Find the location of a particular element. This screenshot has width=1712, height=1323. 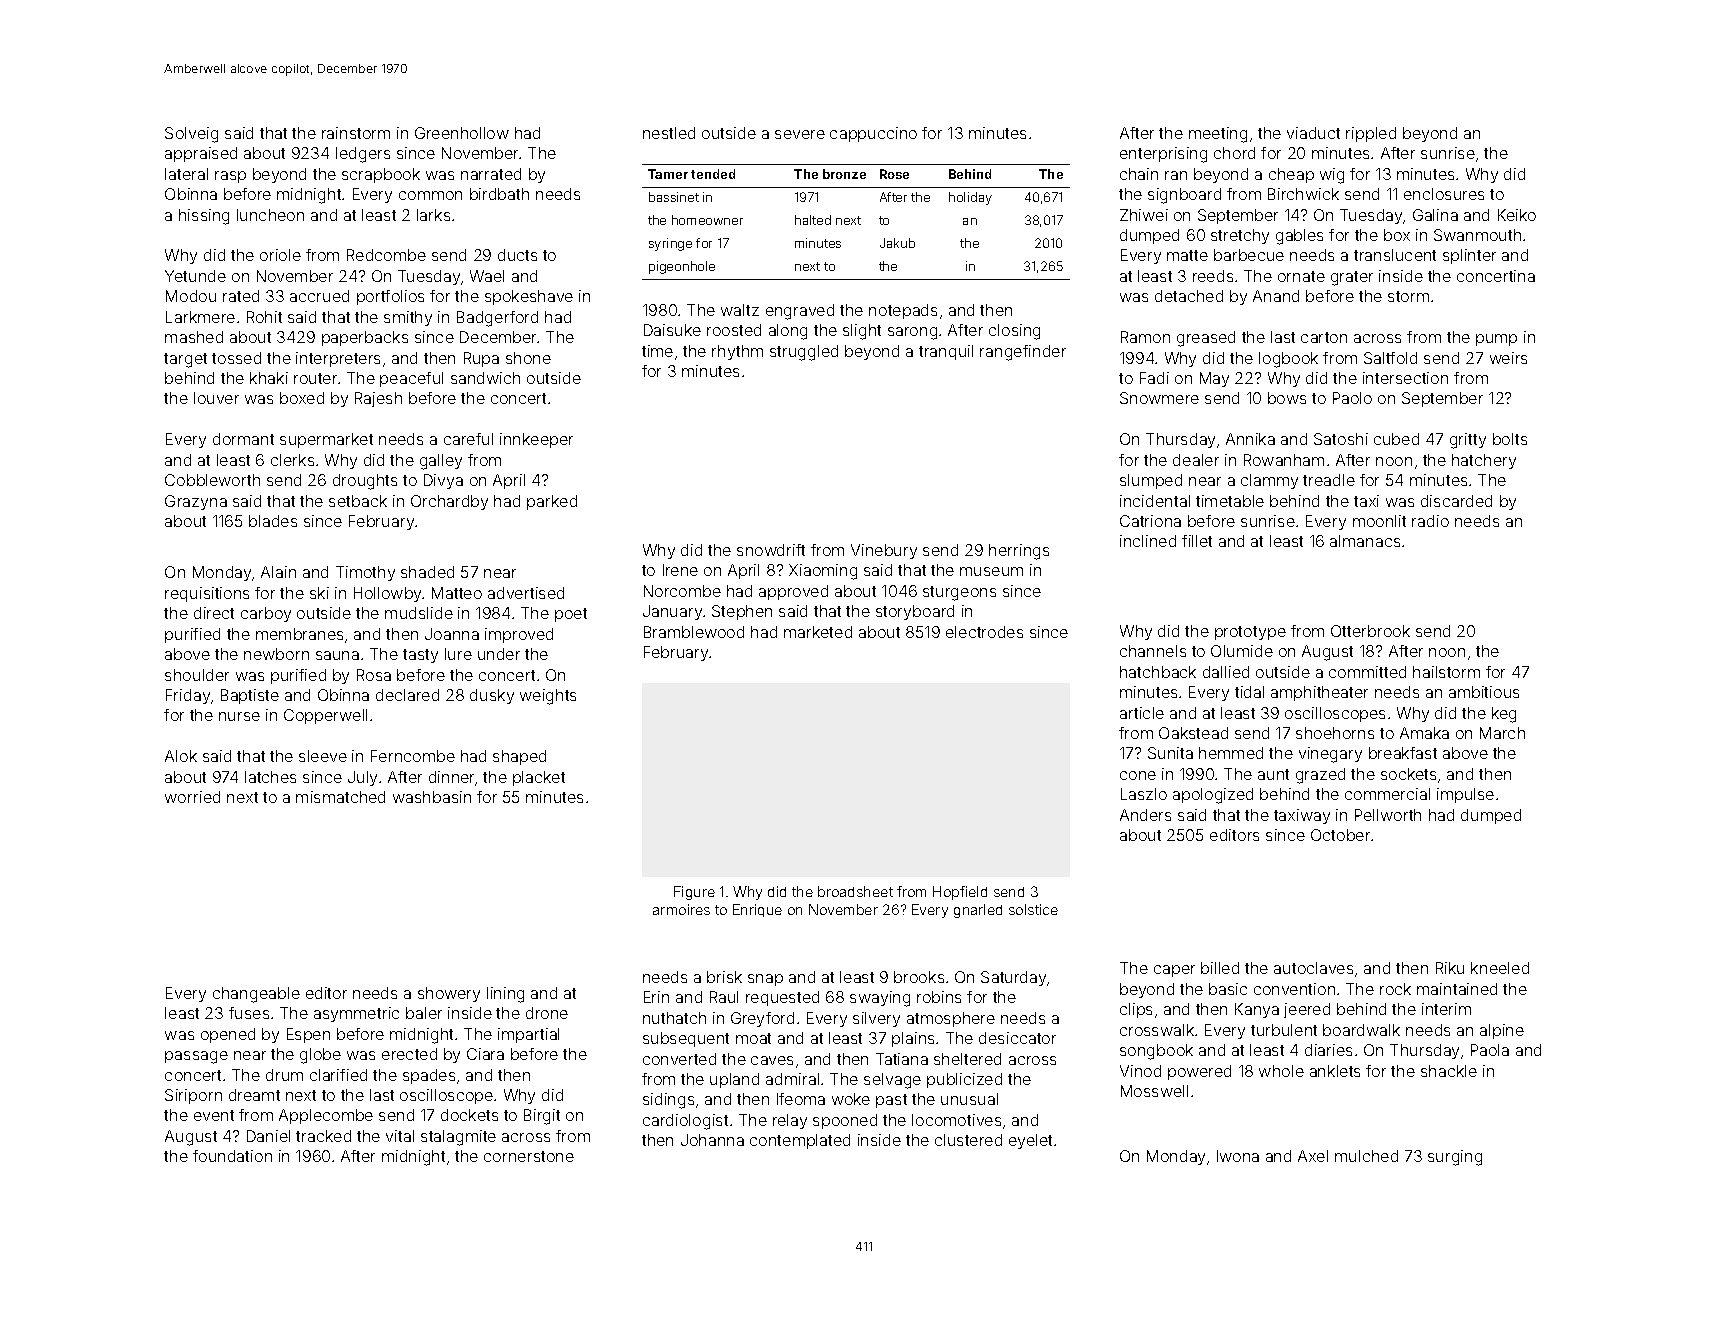

severe is located at coordinates (800, 134).
